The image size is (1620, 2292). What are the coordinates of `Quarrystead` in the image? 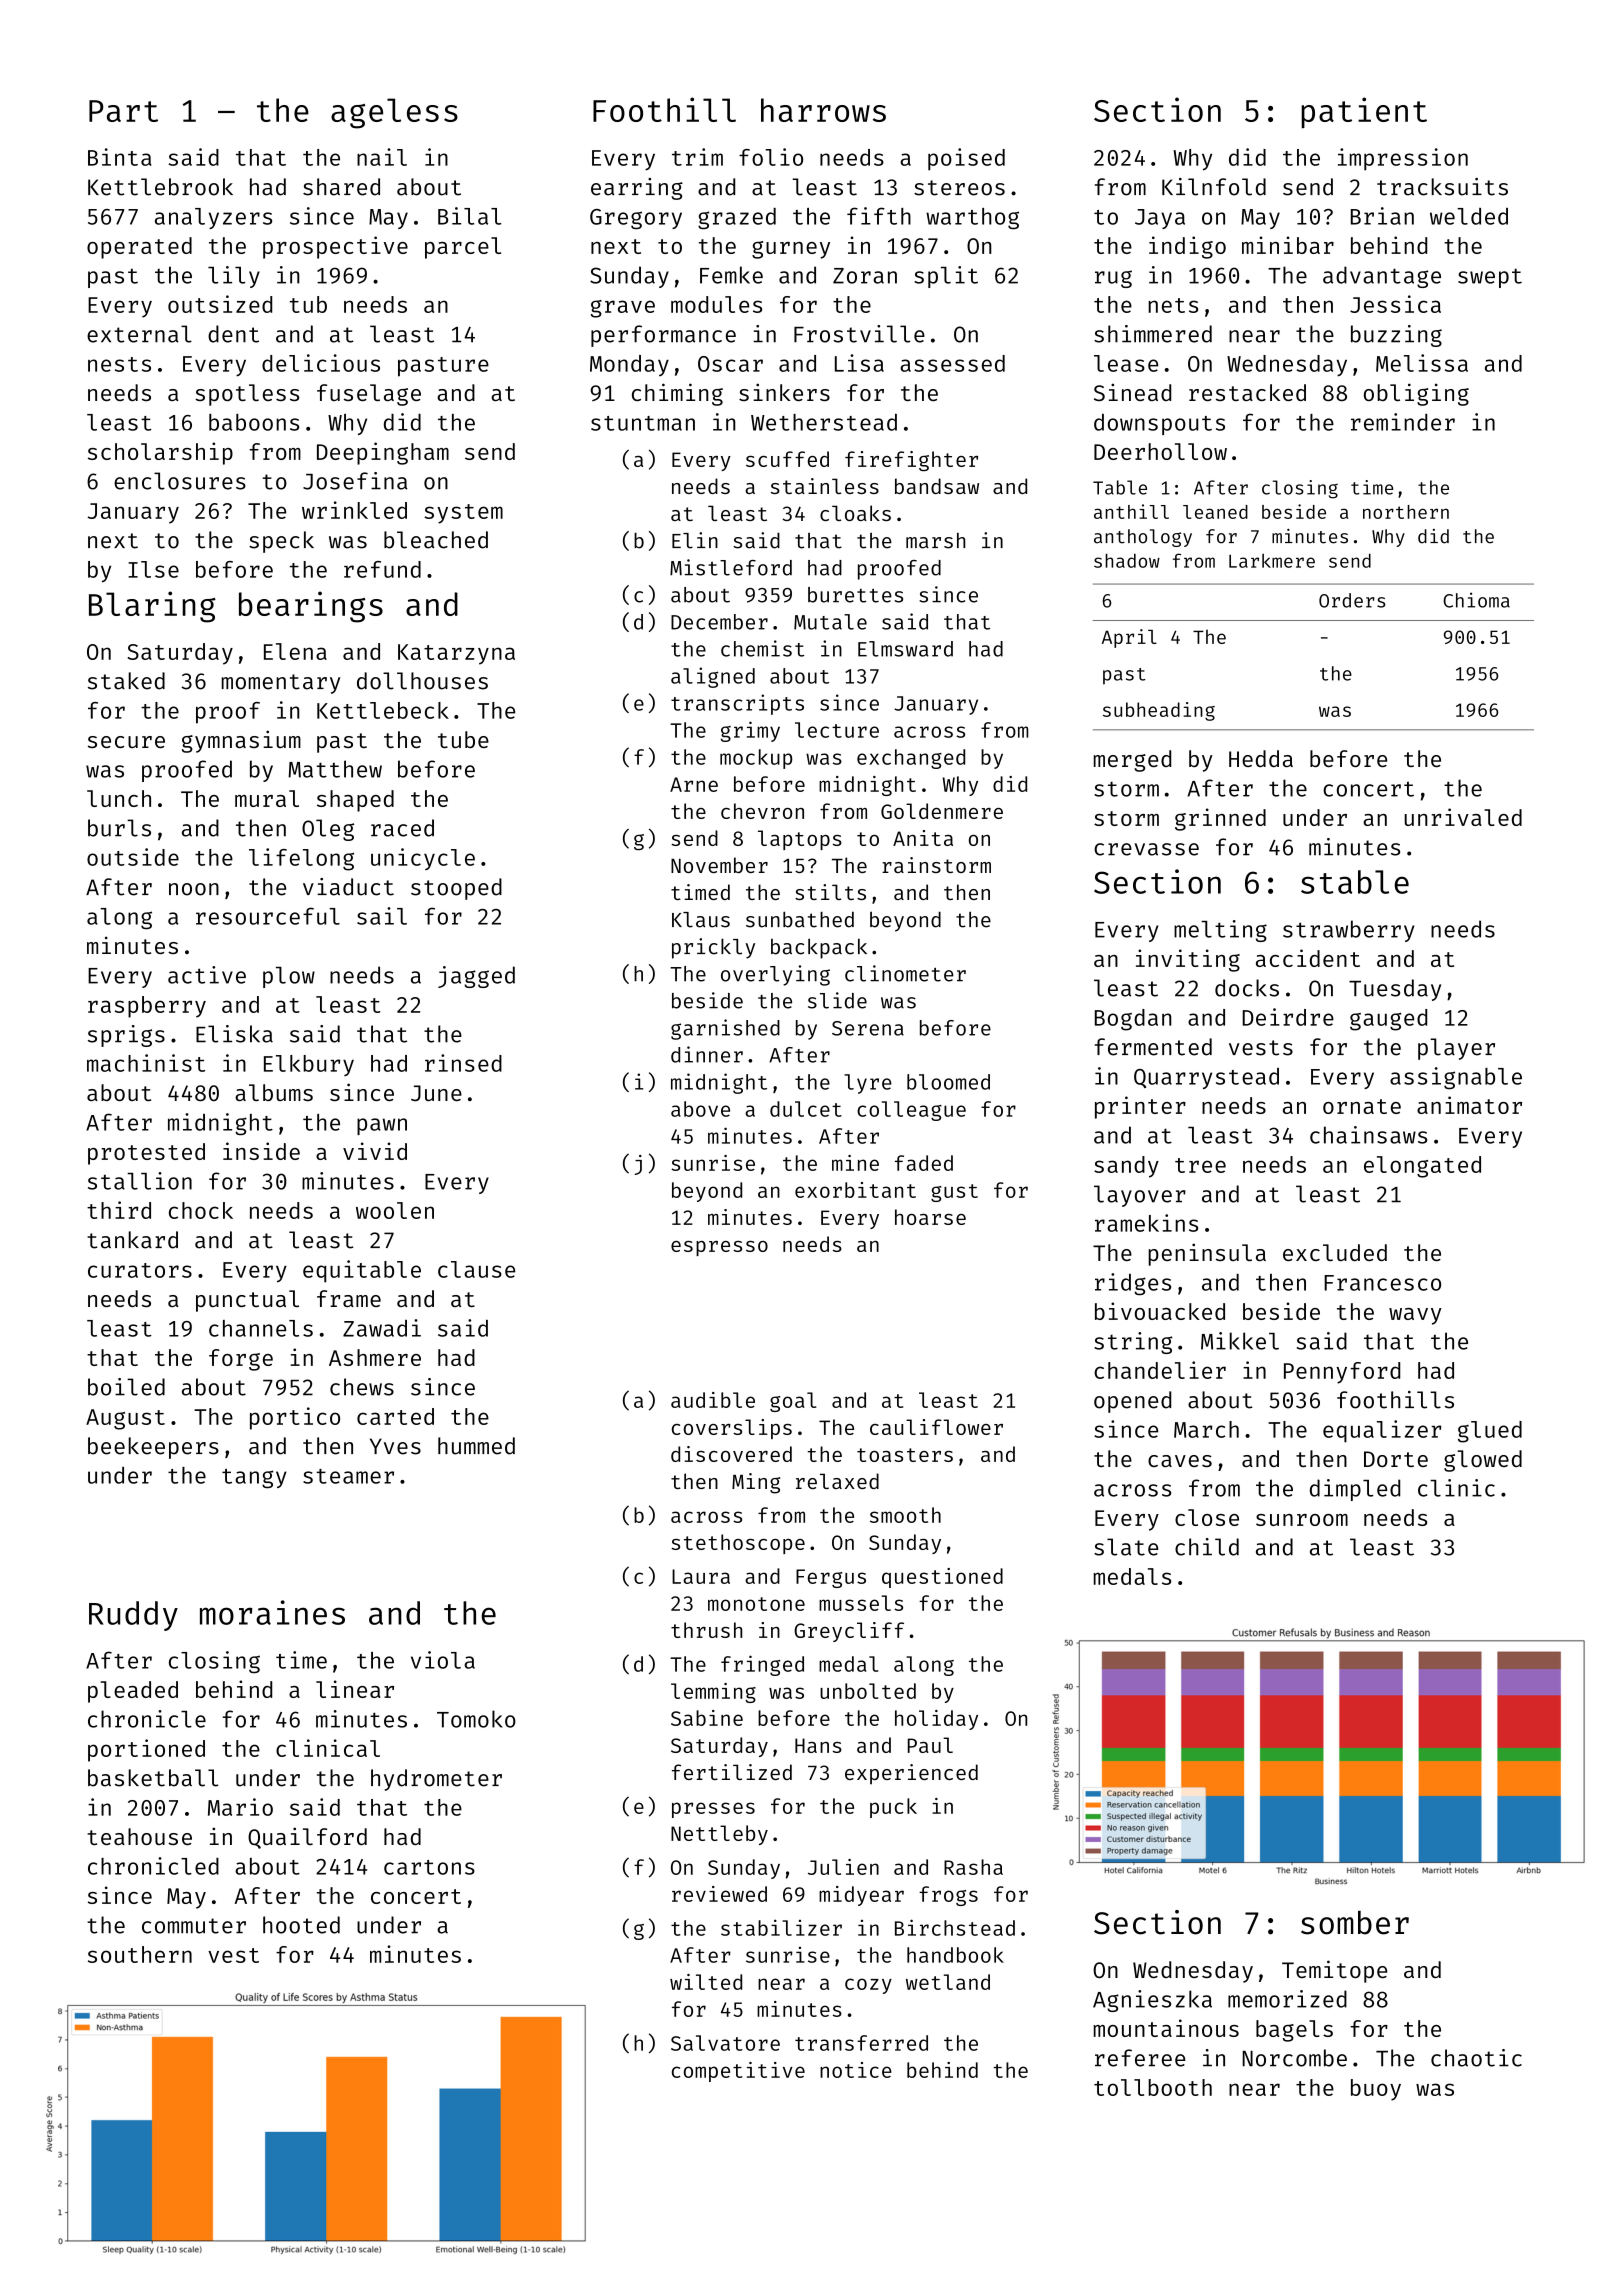 It's located at (1206, 1078).
